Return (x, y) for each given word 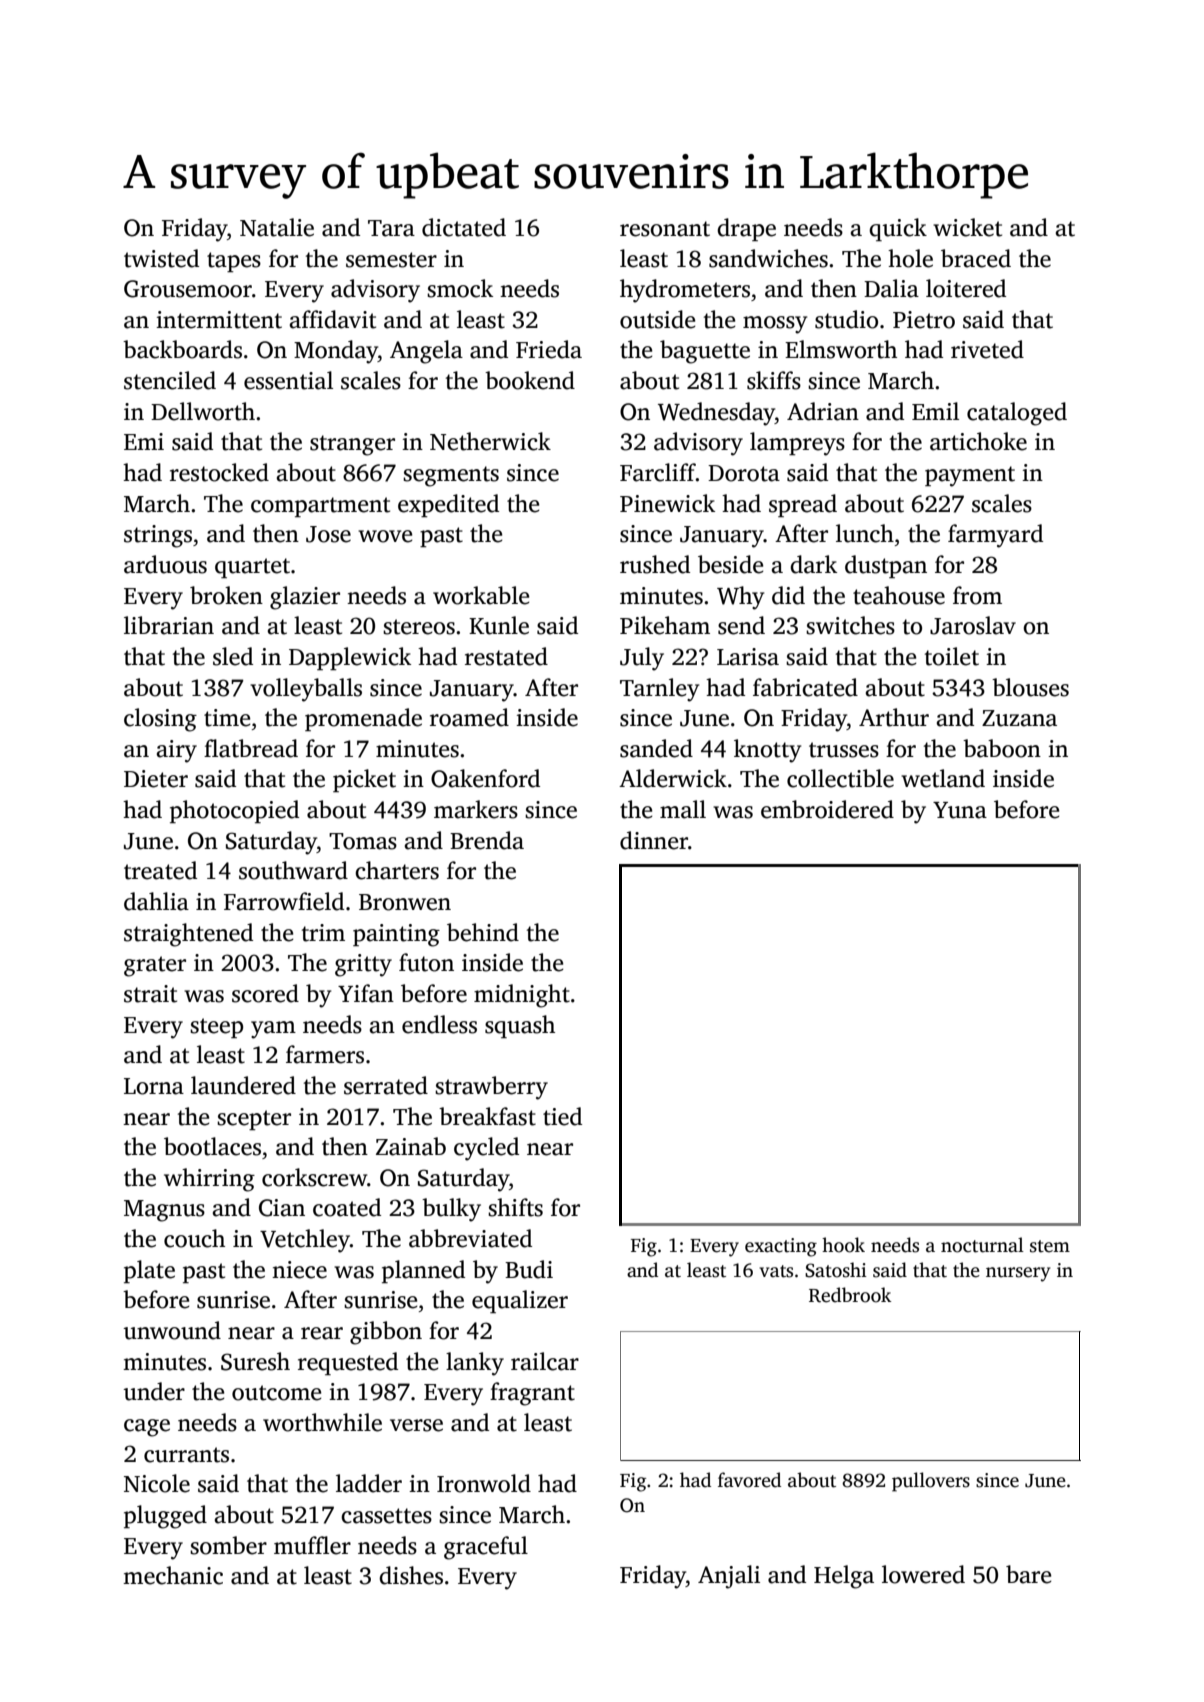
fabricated (805, 687)
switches (850, 625)
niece (299, 1270)
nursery (1018, 1274)
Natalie (277, 227)
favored (749, 1480)
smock (460, 288)
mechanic (173, 1575)
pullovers (931, 1482)
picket (364, 780)
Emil (935, 411)
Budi (529, 1269)
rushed (655, 564)
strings (158, 536)
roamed (469, 717)
